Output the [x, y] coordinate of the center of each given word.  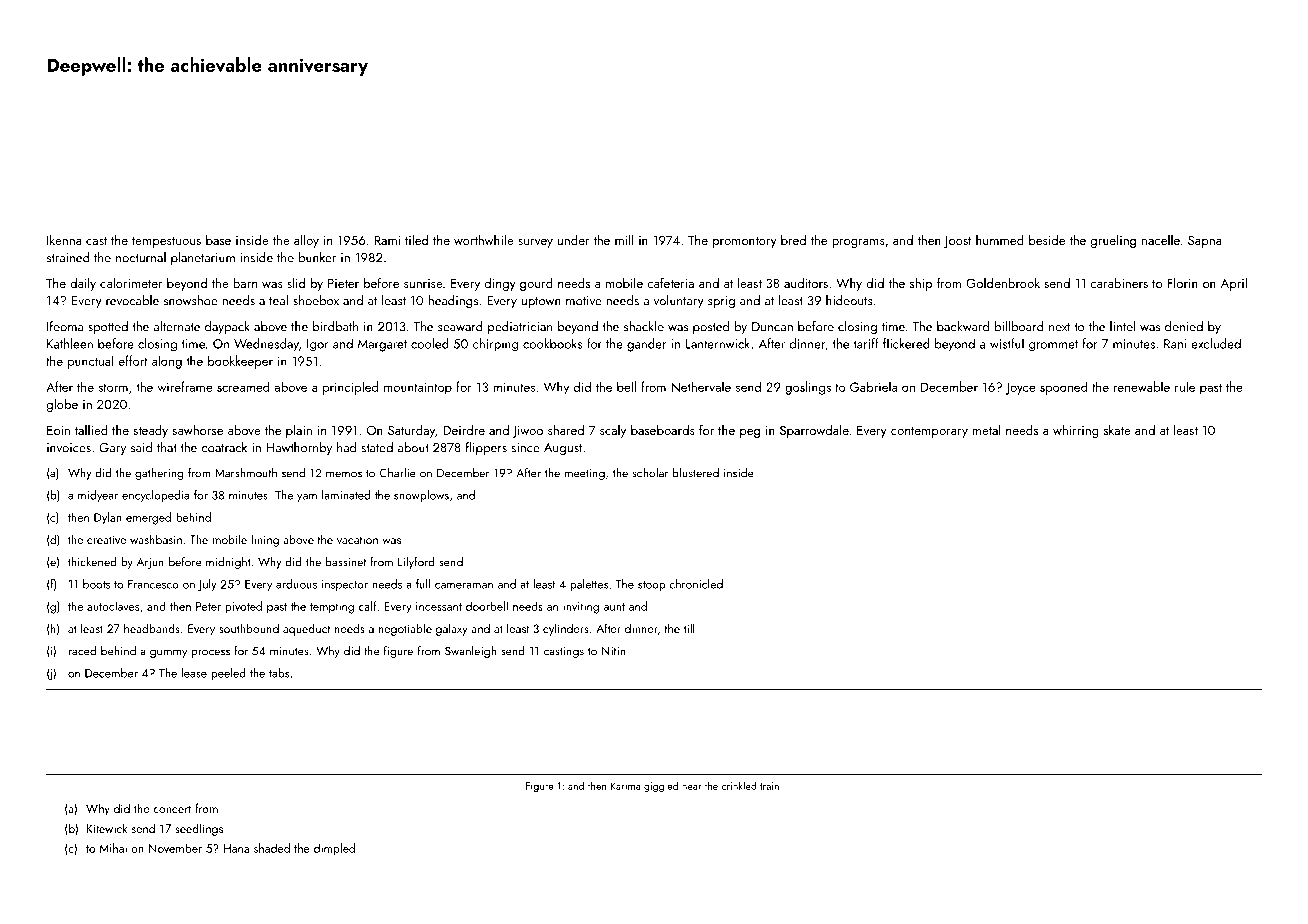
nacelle [1161, 240]
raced [82, 651]
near [692, 787]
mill [624, 239]
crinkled [739, 785]
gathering [159, 474]
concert [172, 809]
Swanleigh [470, 652]
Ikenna [64, 240]
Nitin [613, 651]
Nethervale [701, 386]
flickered [906, 343]
